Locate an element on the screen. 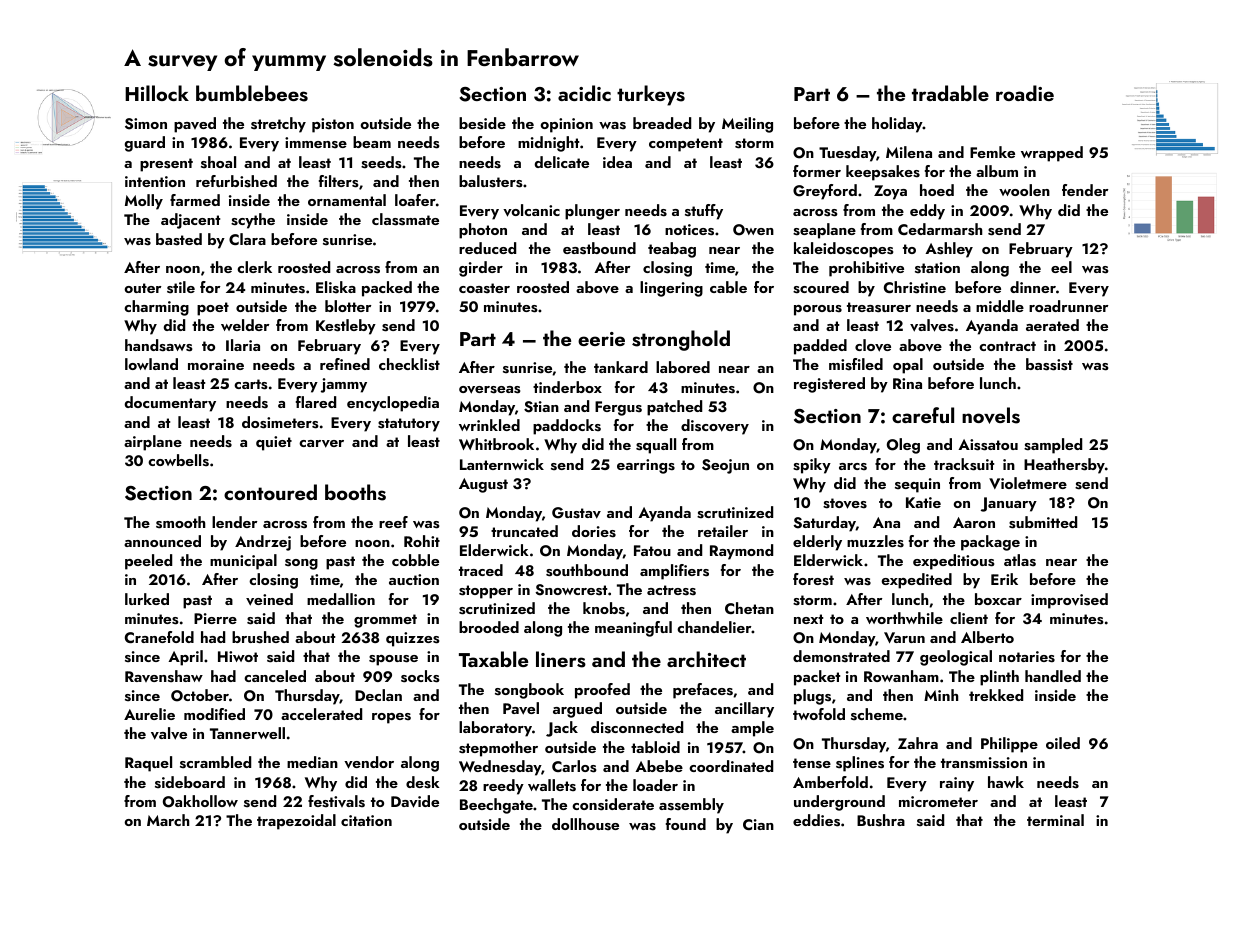  kaleidoscopes is located at coordinates (843, 250).
